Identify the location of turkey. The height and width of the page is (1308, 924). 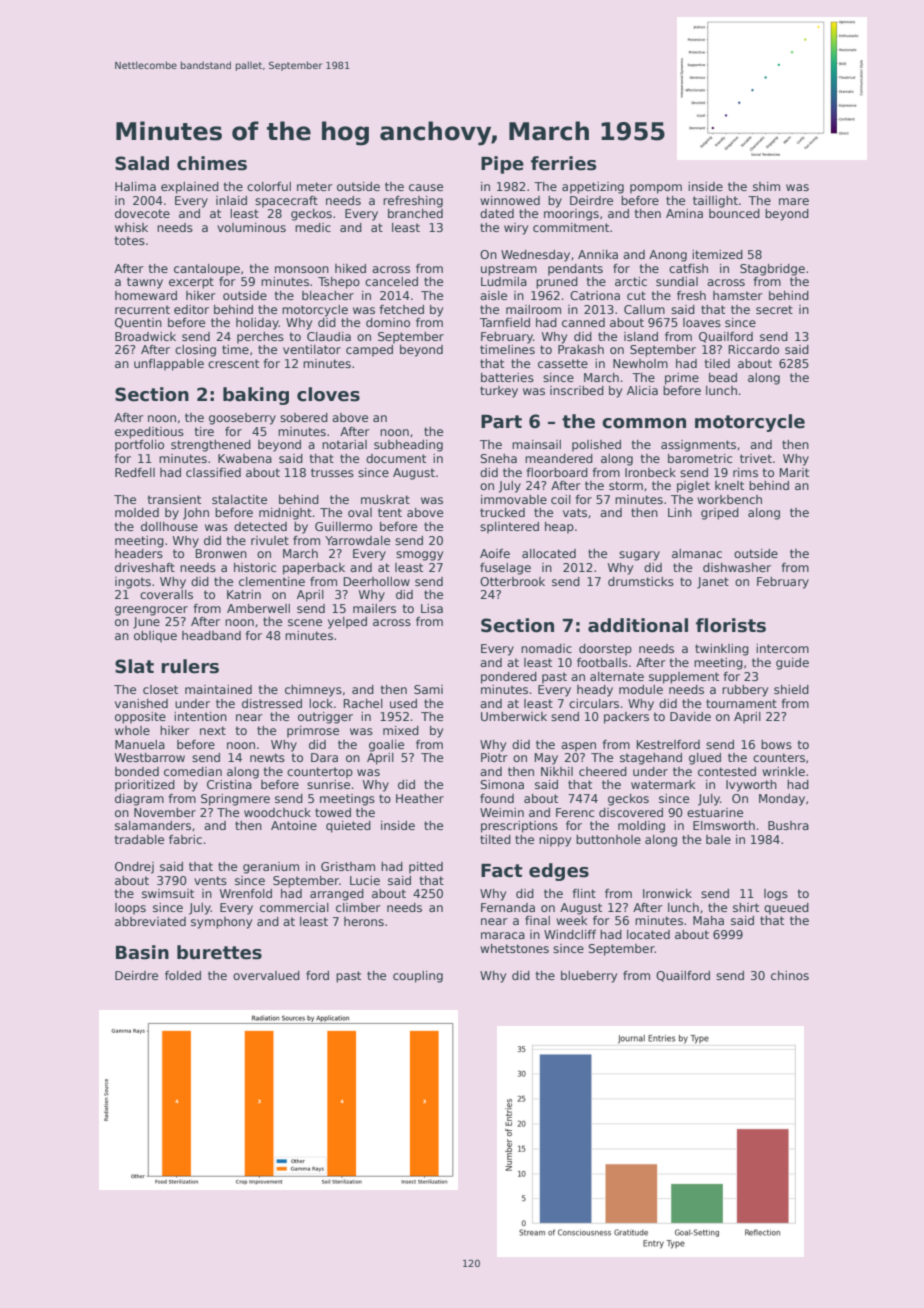
(499, 392).
